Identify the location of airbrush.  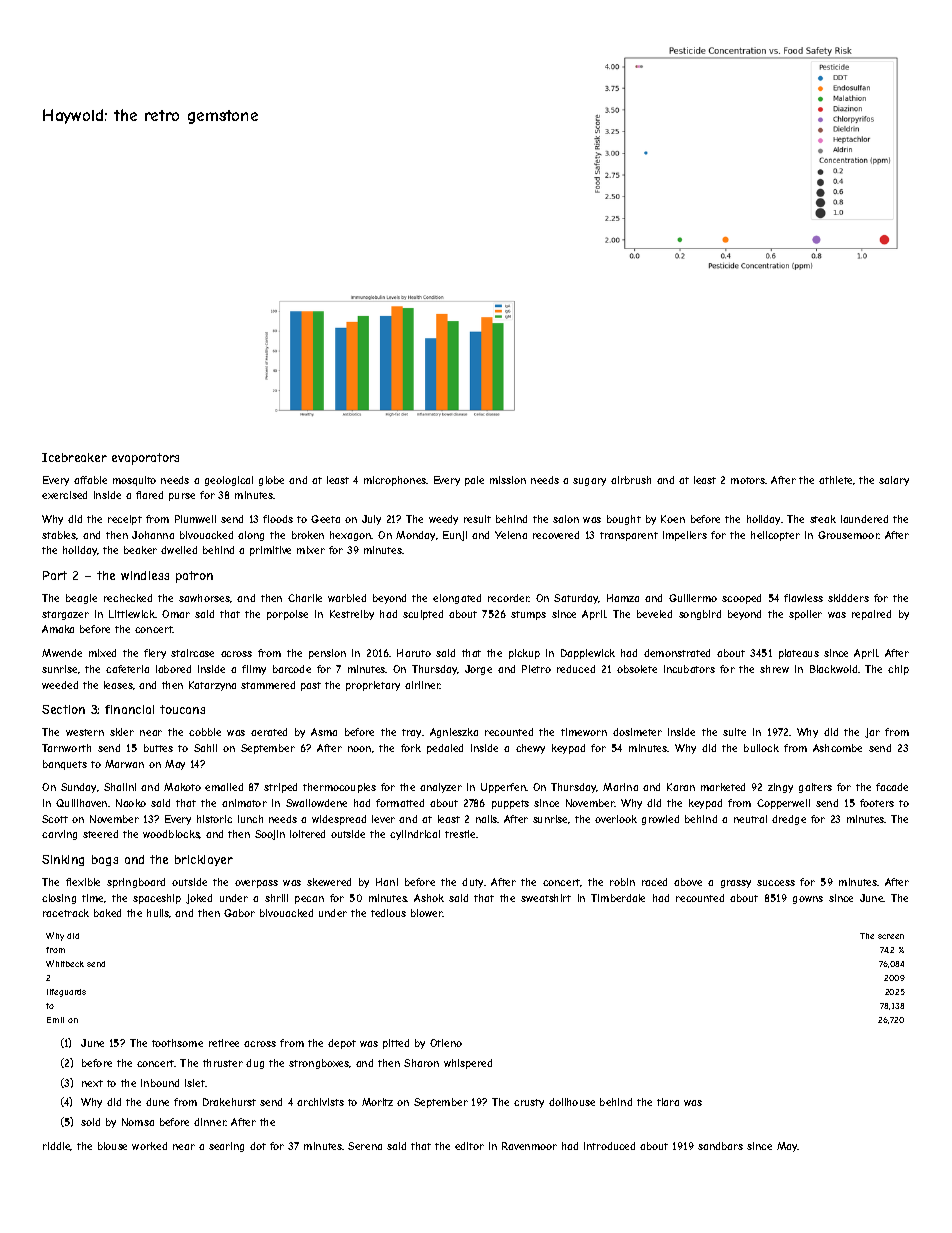
(631, 480).
